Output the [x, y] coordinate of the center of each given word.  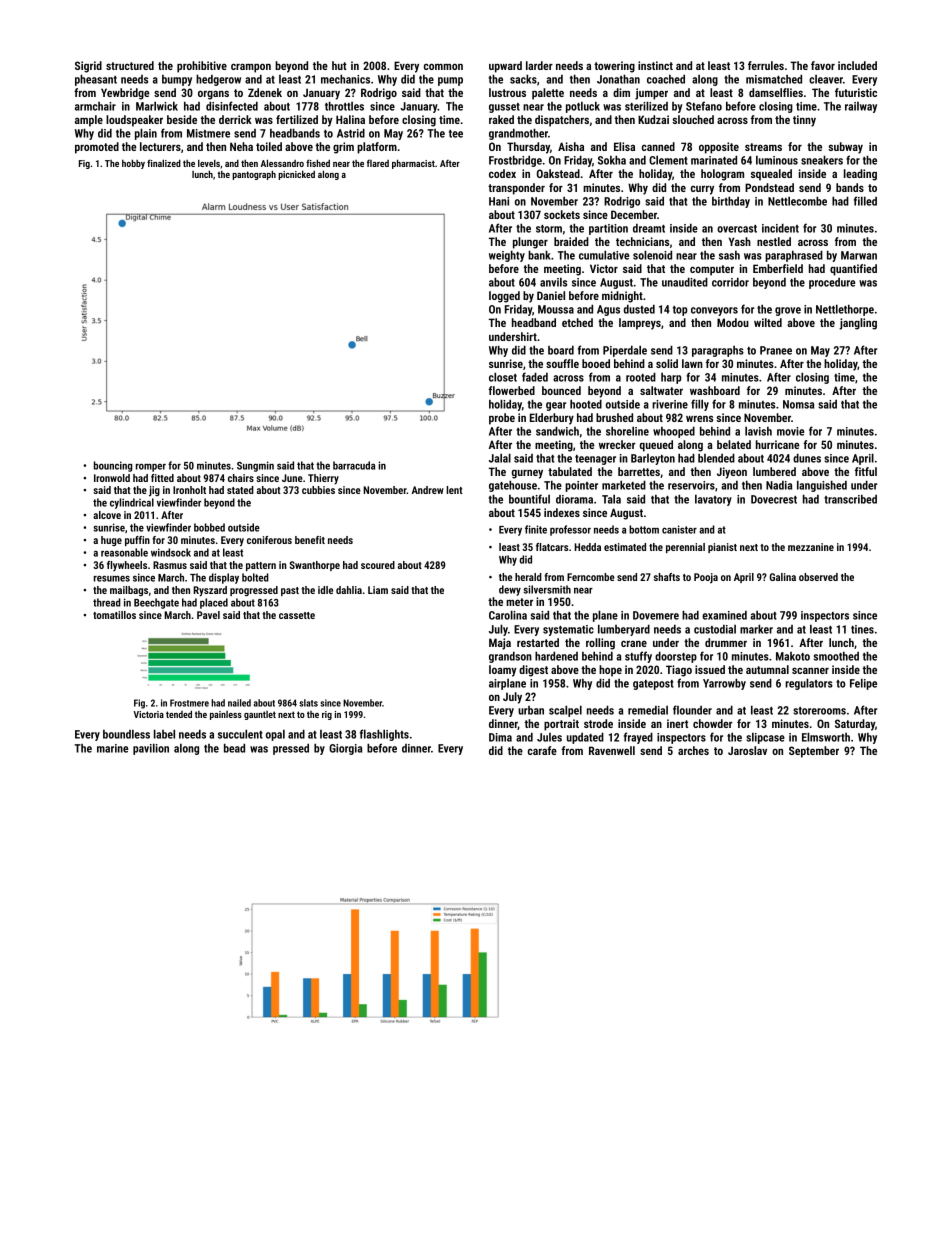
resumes [112, 578]
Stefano [704, 106]
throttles [344, 106]
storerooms [819, 711]
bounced [561, 390]
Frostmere [189, 703]
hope [610, 671]
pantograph [254, 175]
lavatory [713, 500]
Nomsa [798, 404]
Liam [378, 590]
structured [130, 65]
